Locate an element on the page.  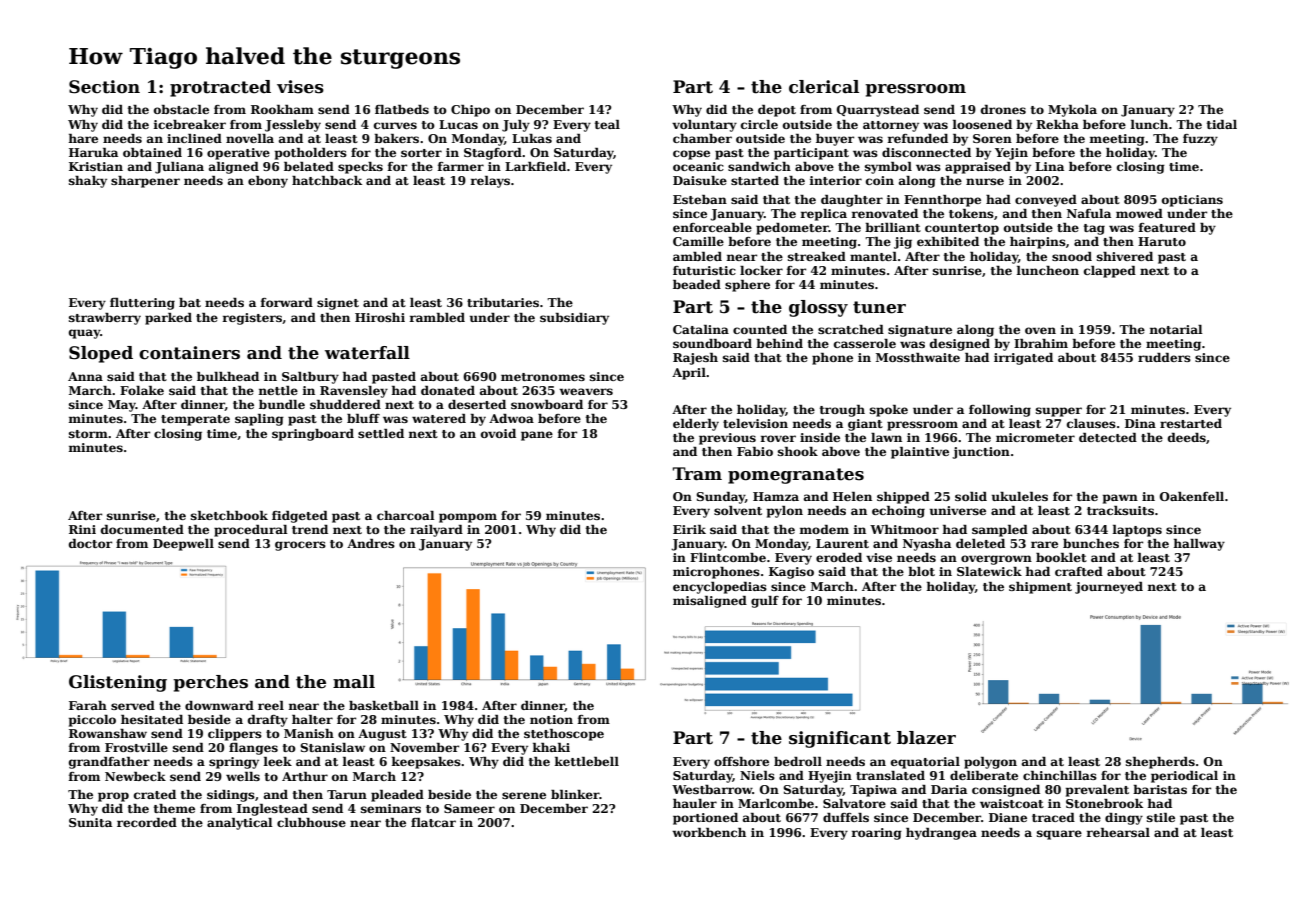
gulf is located at coordinates (765, 602).
